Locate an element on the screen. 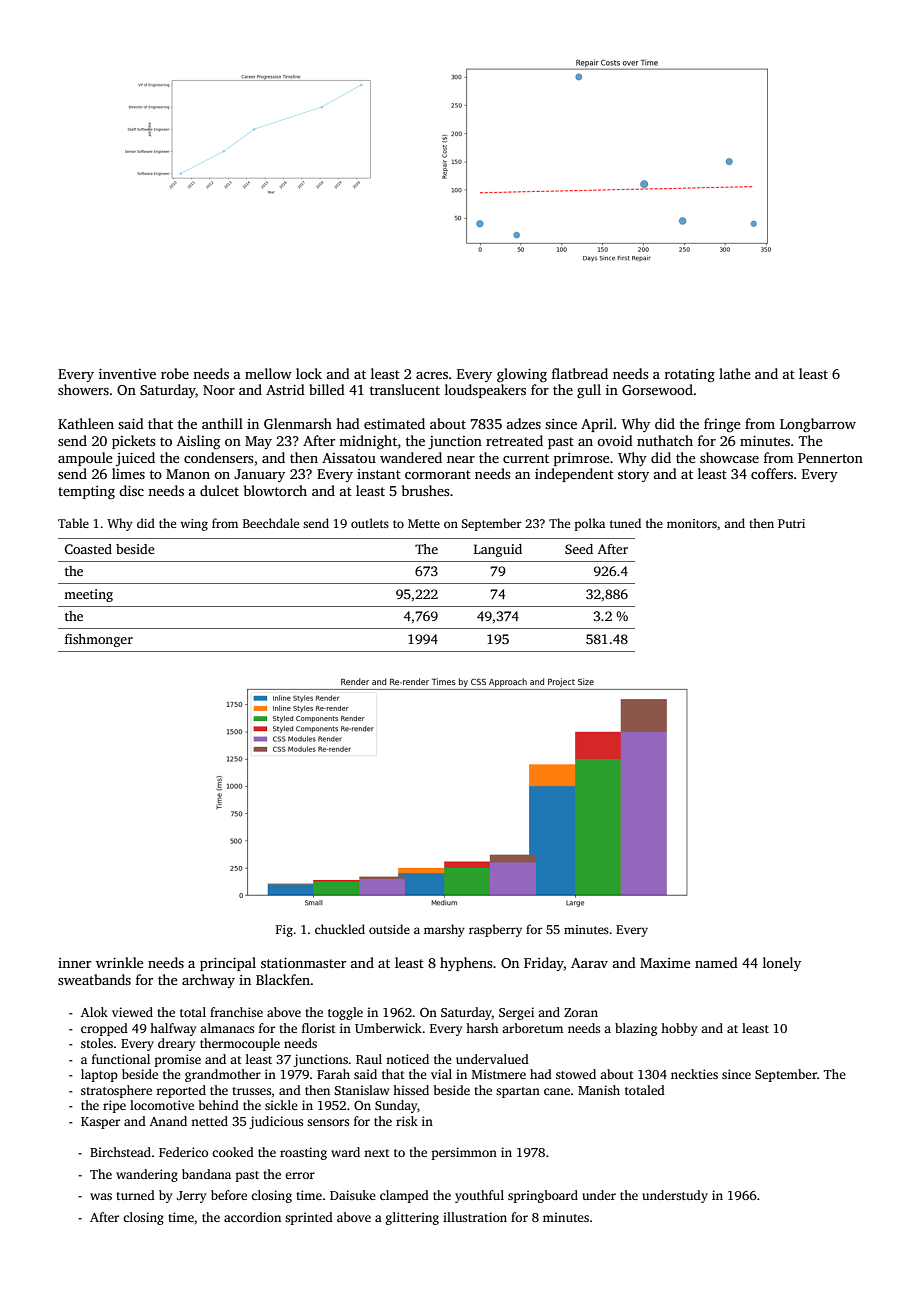 This screenshot has width=924, height=1308. was is located at coordinates (101, 1196).
